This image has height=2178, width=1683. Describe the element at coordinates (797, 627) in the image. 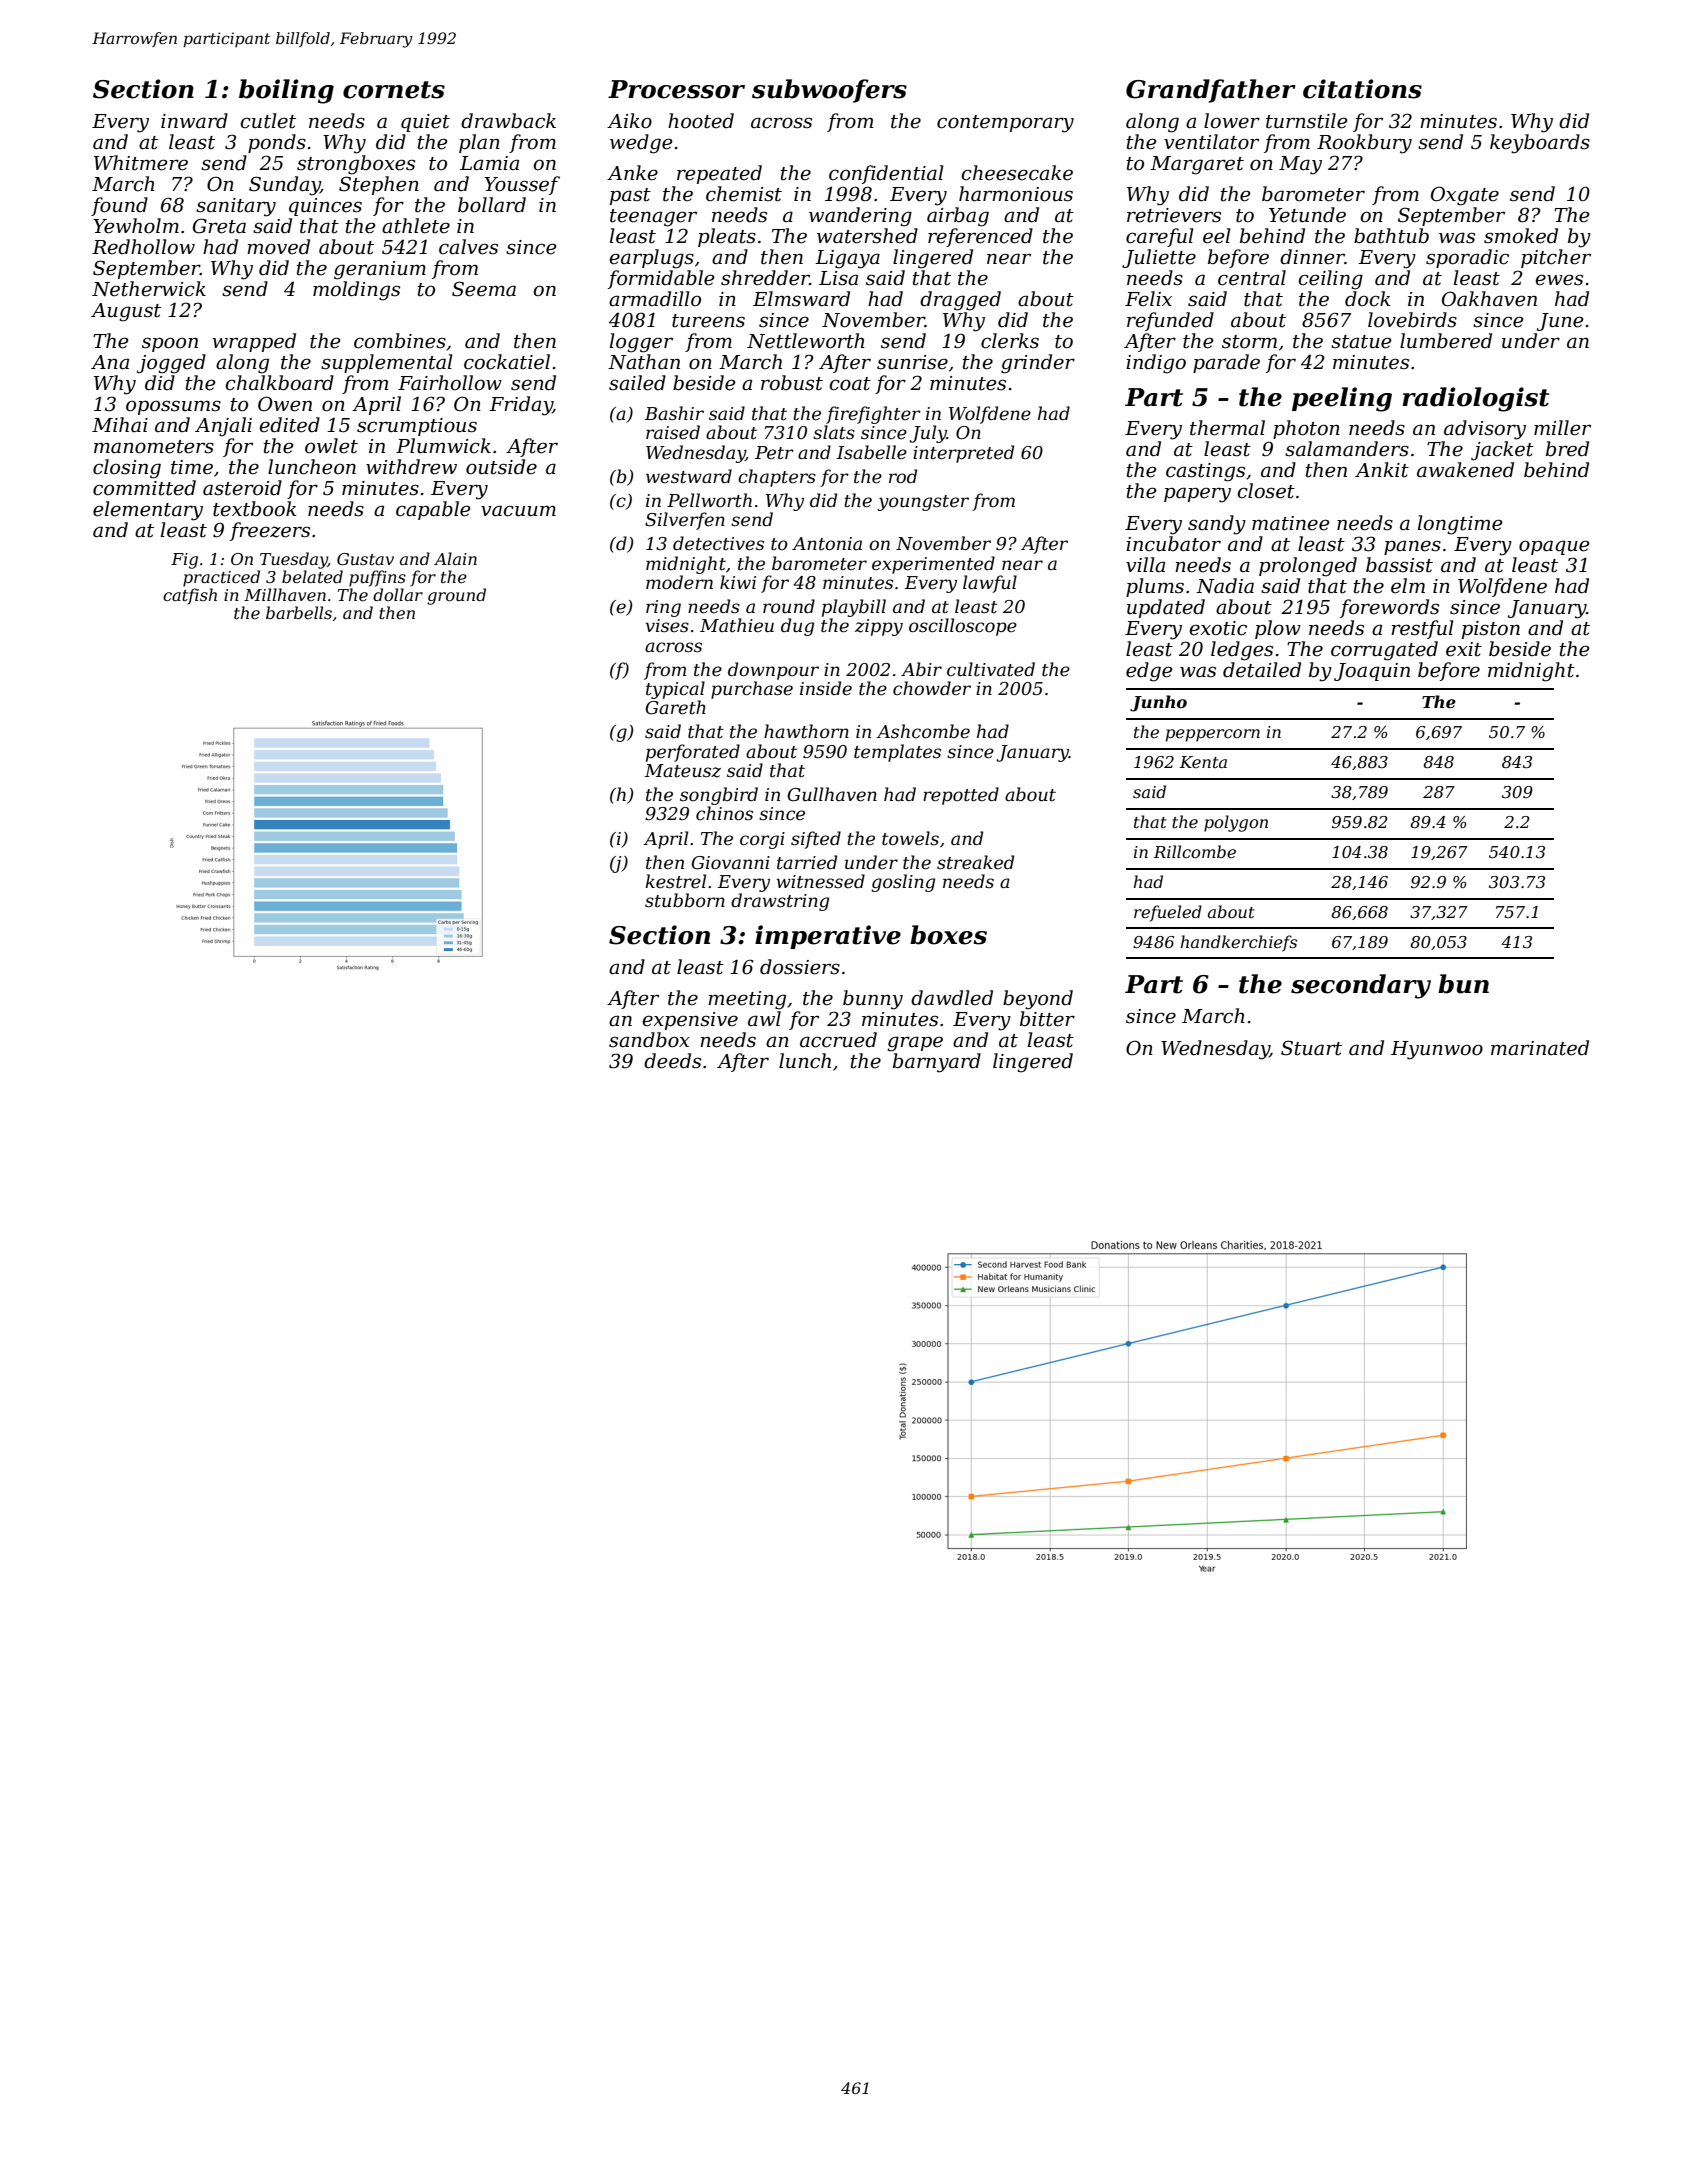

I see `dug` at that location.
